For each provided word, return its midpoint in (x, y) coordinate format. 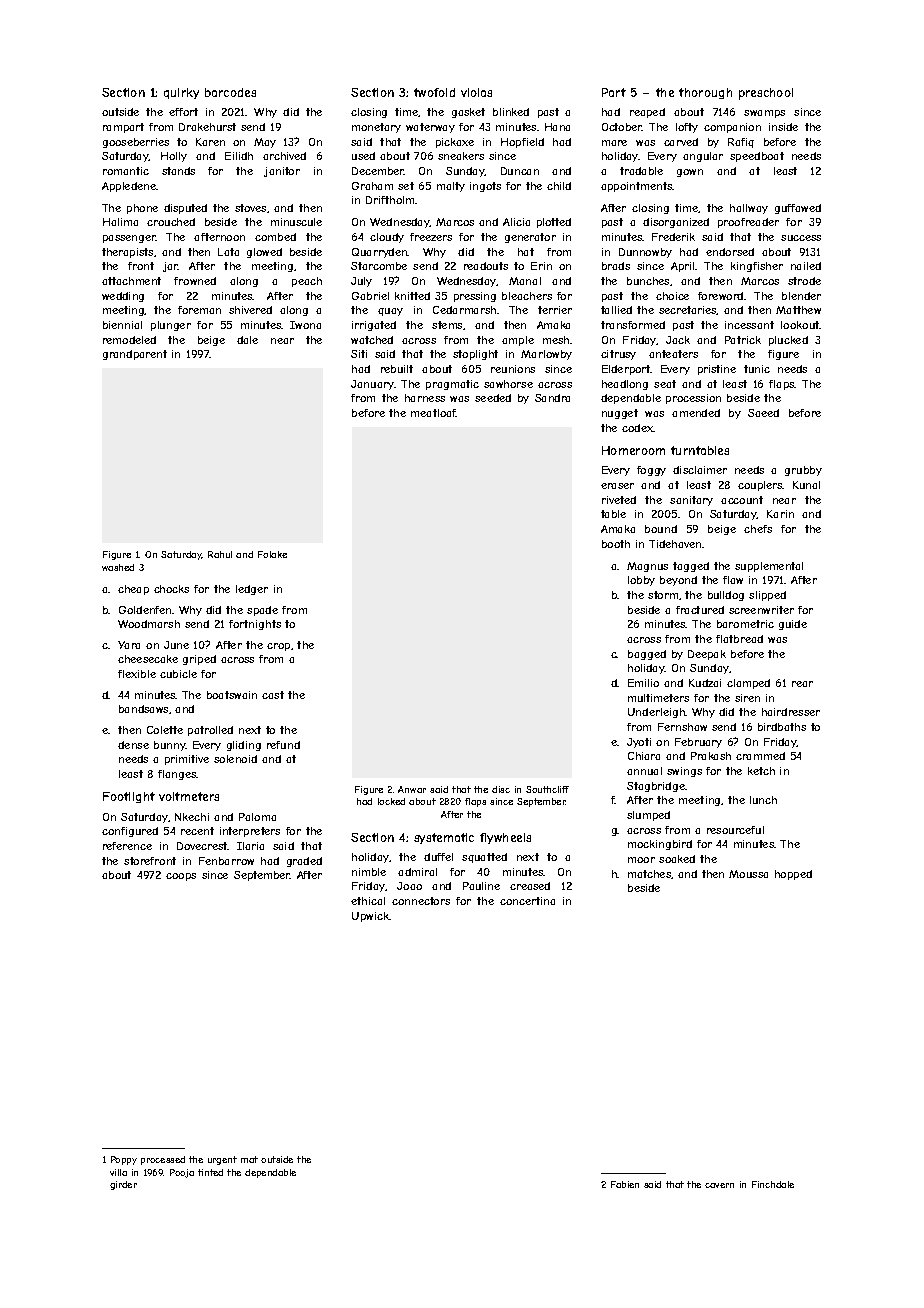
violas (476, 92)
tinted (210, 1172)
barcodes (230, 92)
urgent (222, 1160)
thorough (705, 93)
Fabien (625, 1184)
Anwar (412, 789)
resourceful (735, 830)
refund (283, 745)
